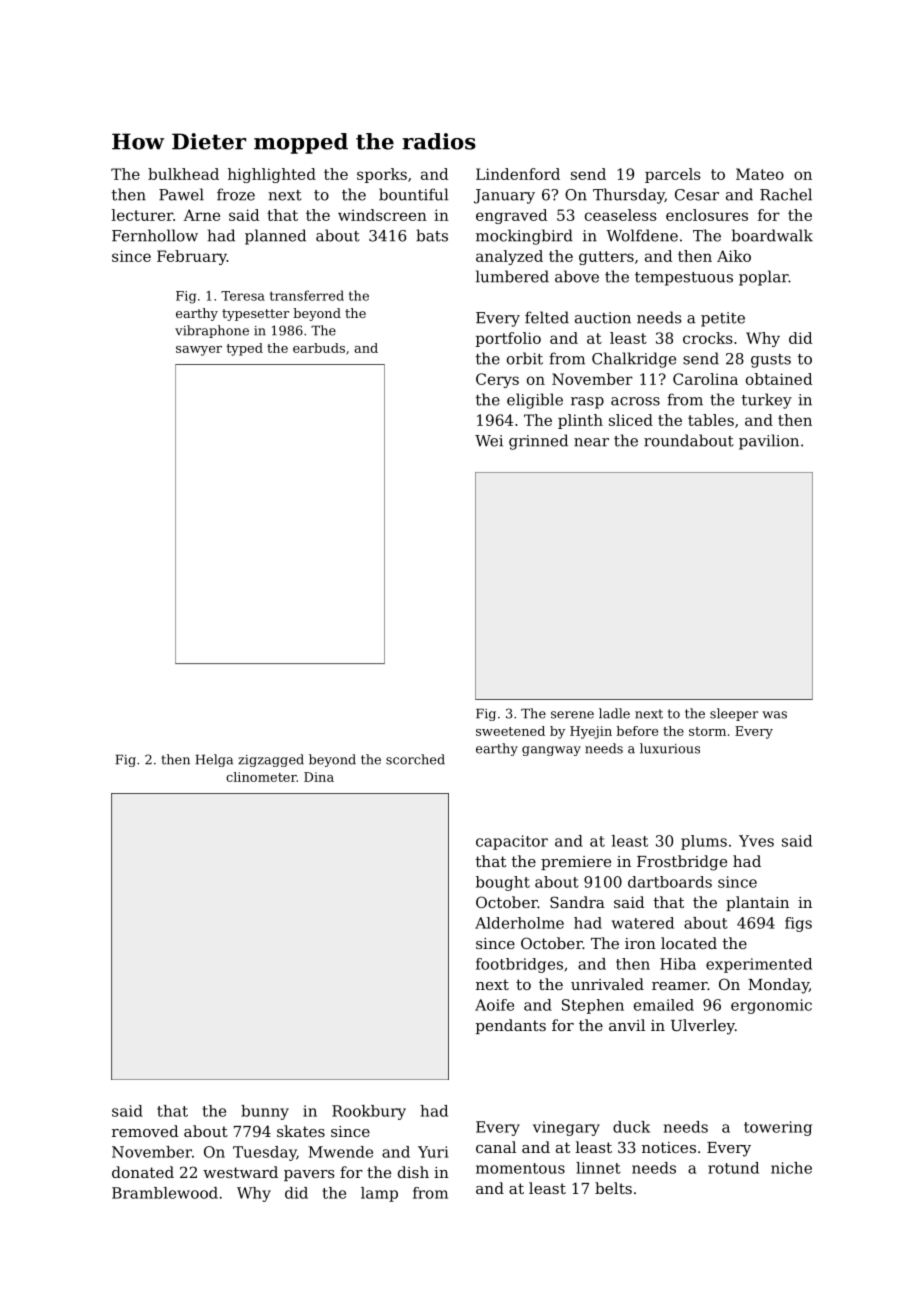  What do you see at coordinates (593, 1006) in the screenshot?
I see `Stephen` at bounding box center [593, 1006].
